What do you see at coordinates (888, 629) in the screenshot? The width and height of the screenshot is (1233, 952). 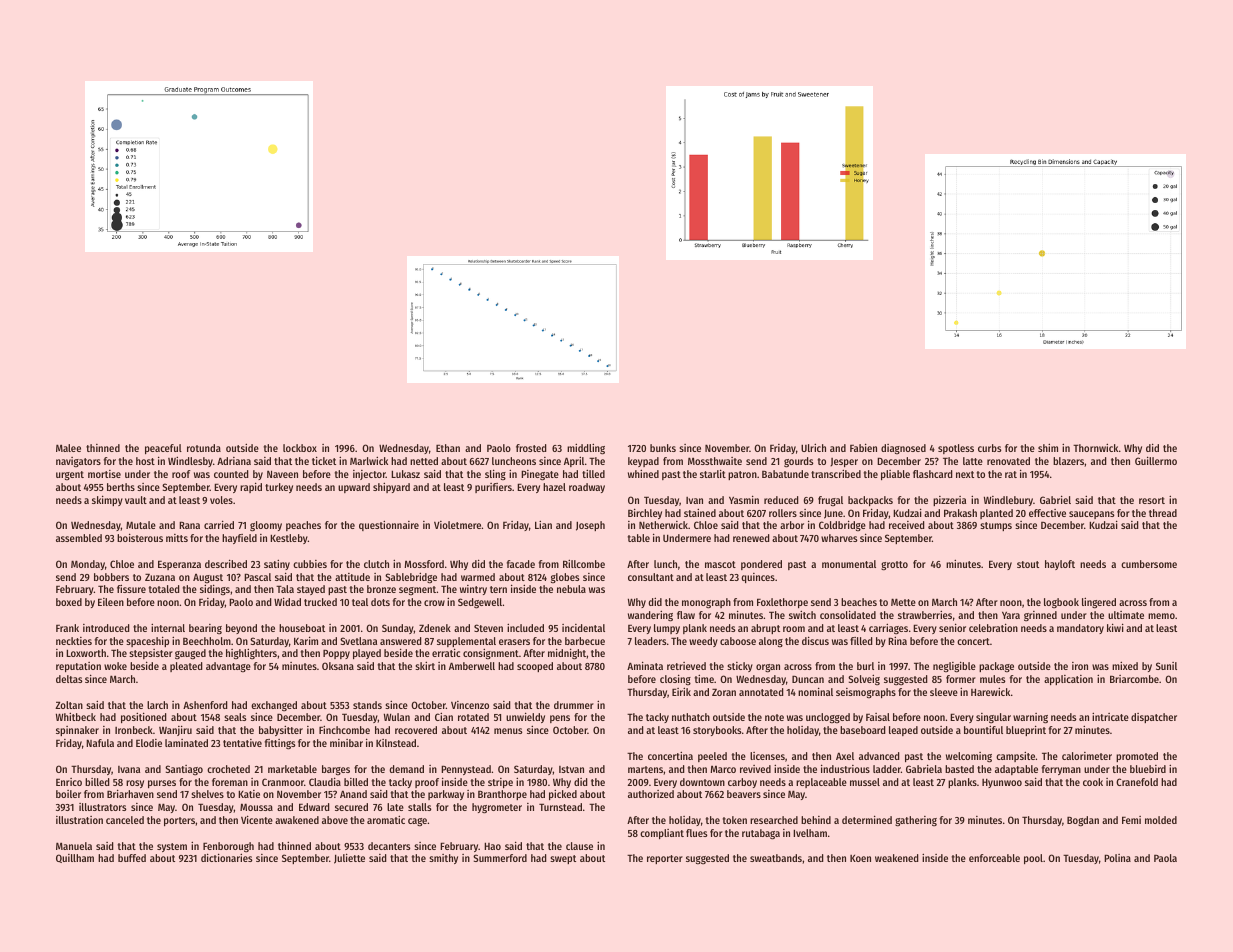 I see `carriages` at bounding box center [888, 629].
